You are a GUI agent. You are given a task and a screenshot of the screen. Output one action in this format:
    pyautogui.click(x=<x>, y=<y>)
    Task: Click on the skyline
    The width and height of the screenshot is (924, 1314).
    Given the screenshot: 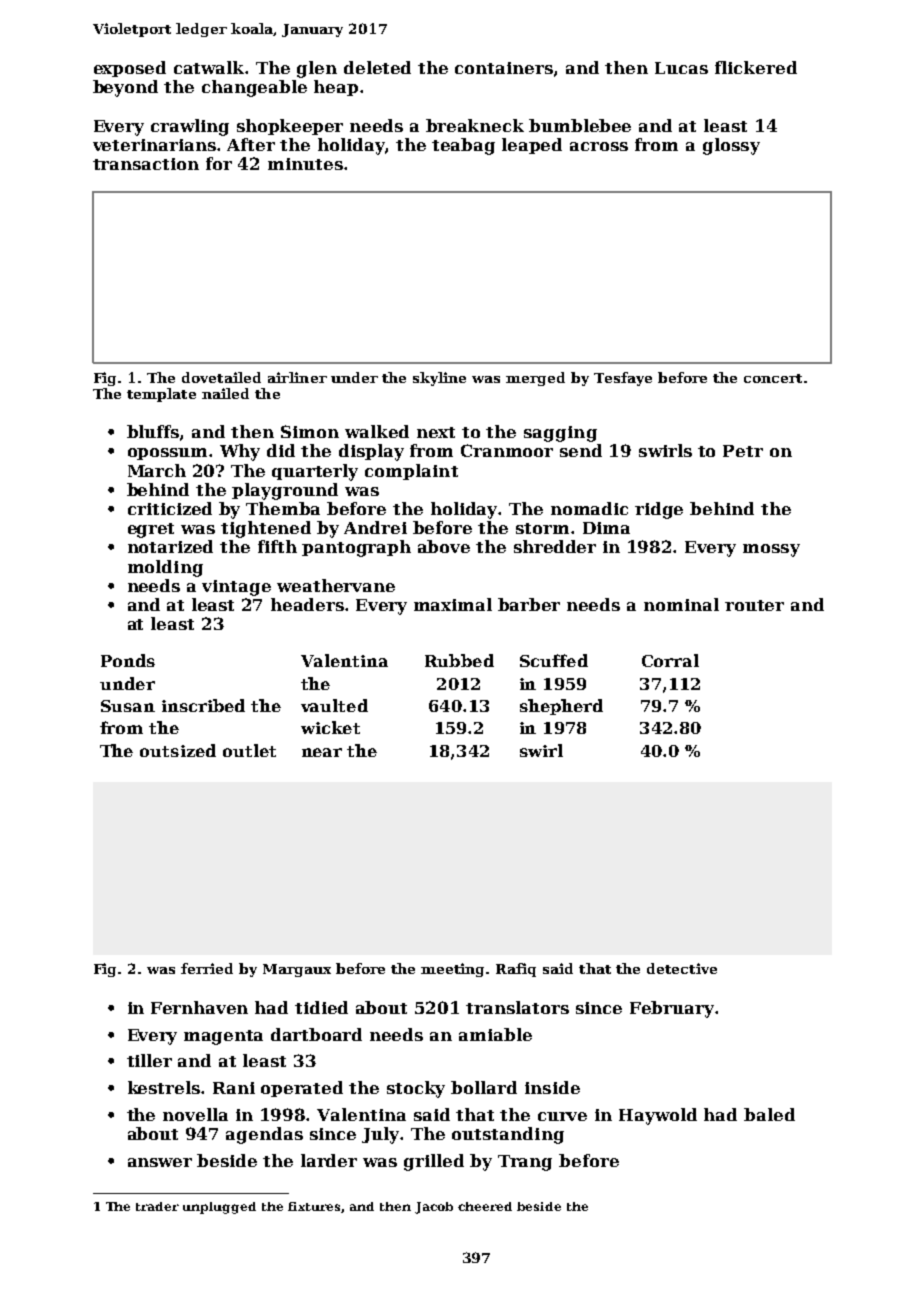 What is the action you would take?
    pyautogui.click(x=439, y=379)
